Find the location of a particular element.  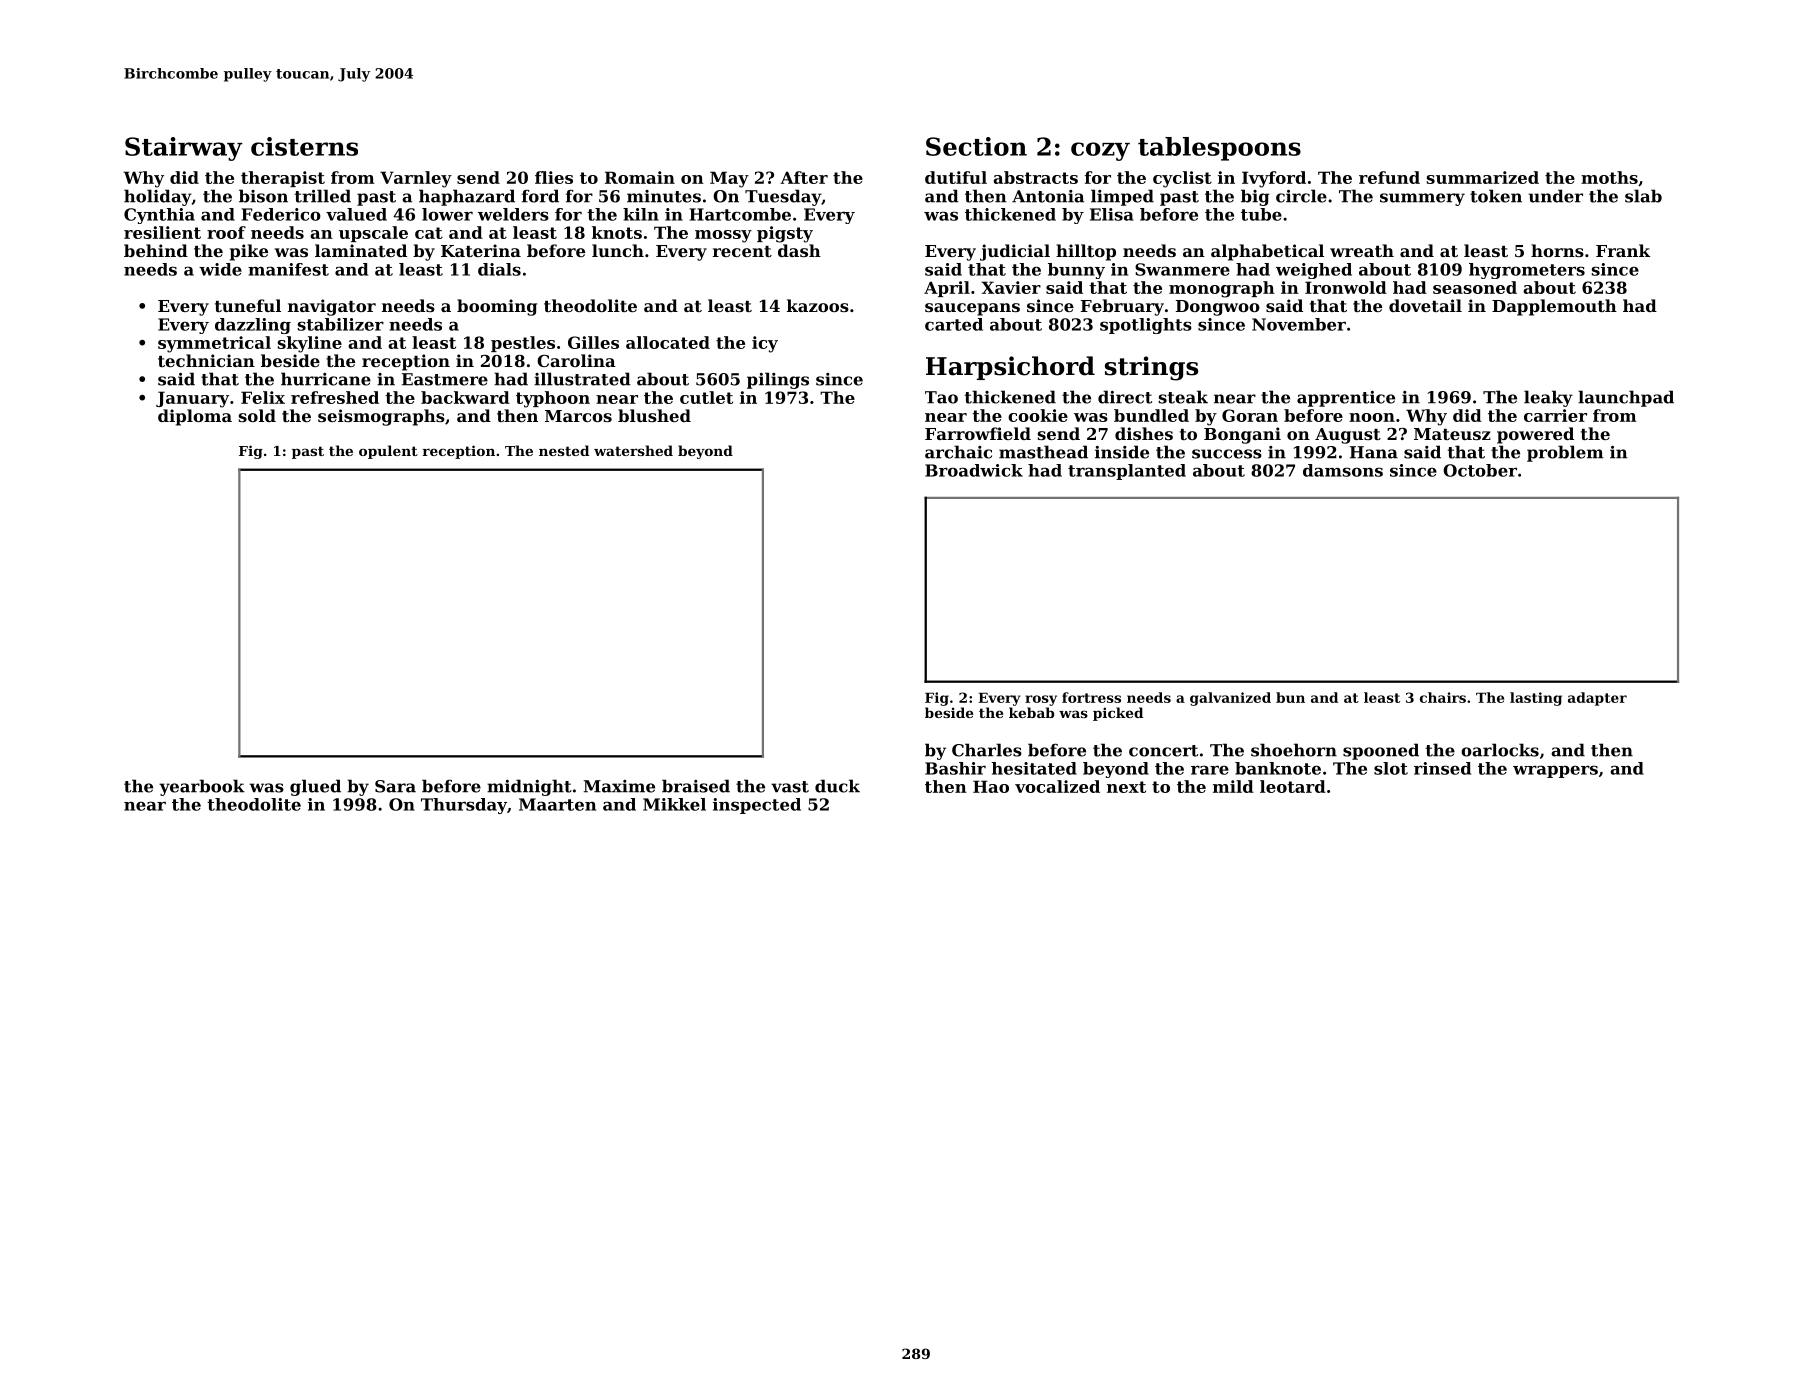

inspected is located at coordinates (757, 806).
